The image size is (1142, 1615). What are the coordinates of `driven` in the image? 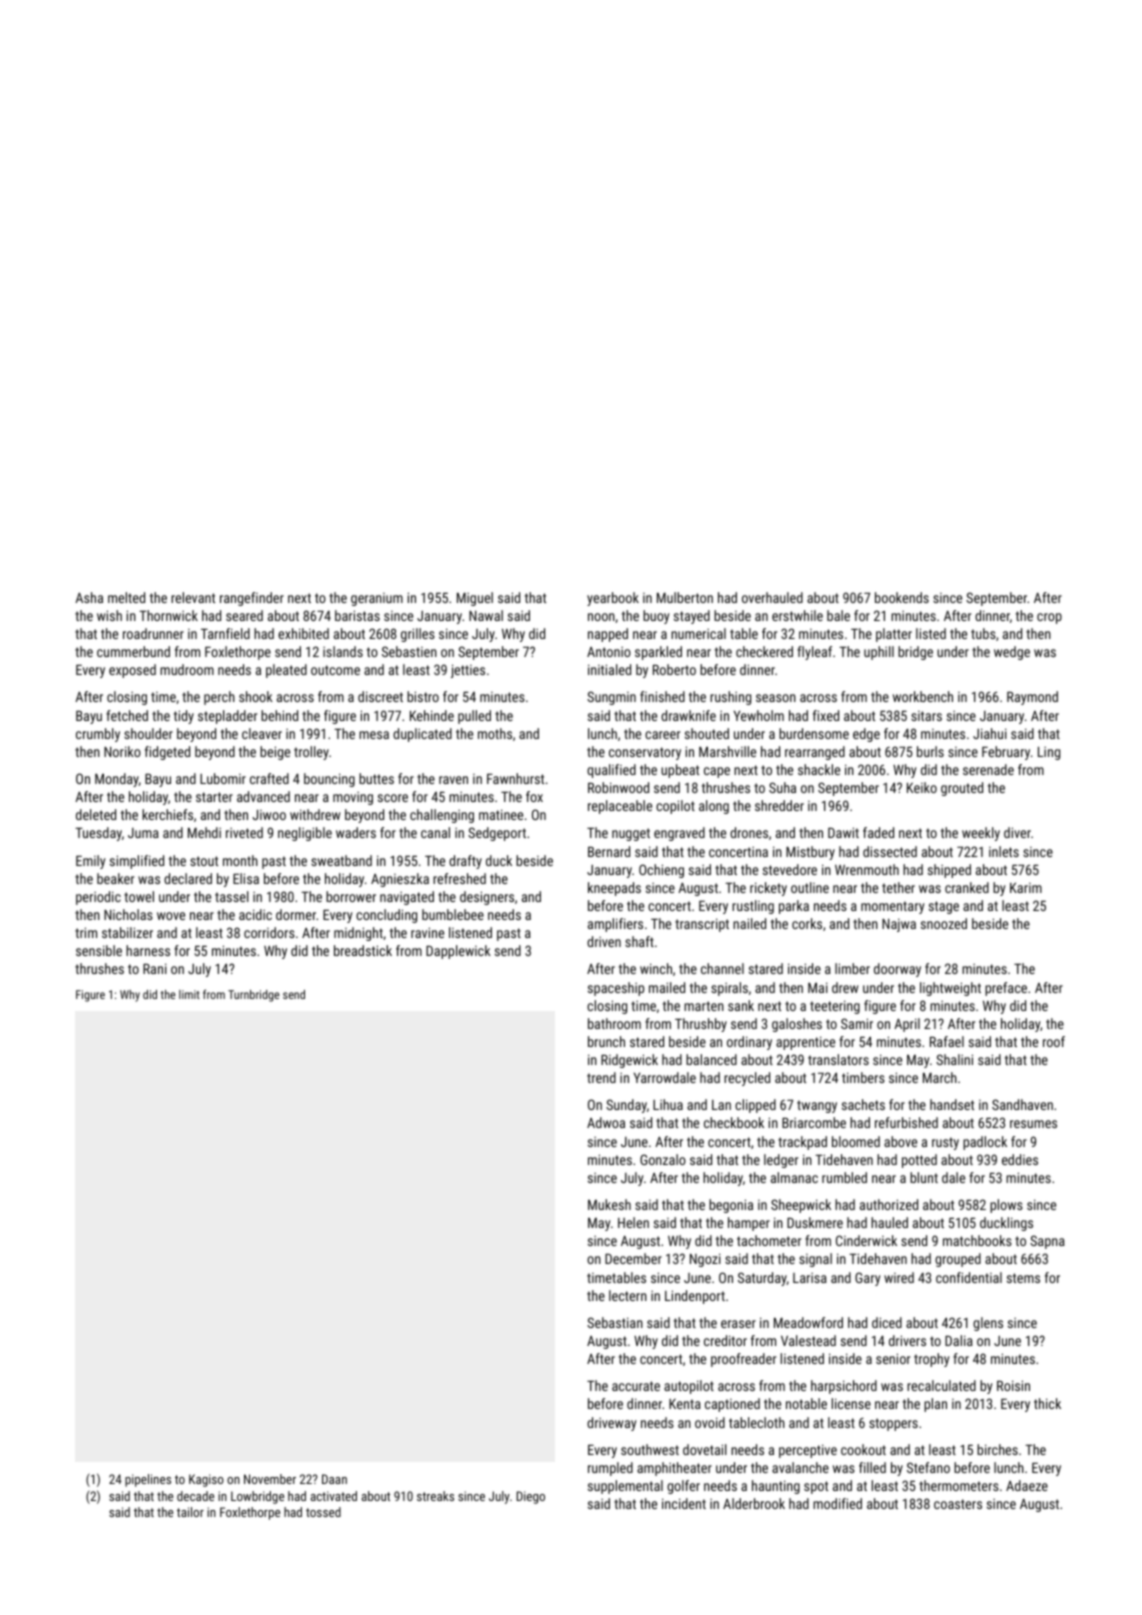 It's located at (604, 941).
